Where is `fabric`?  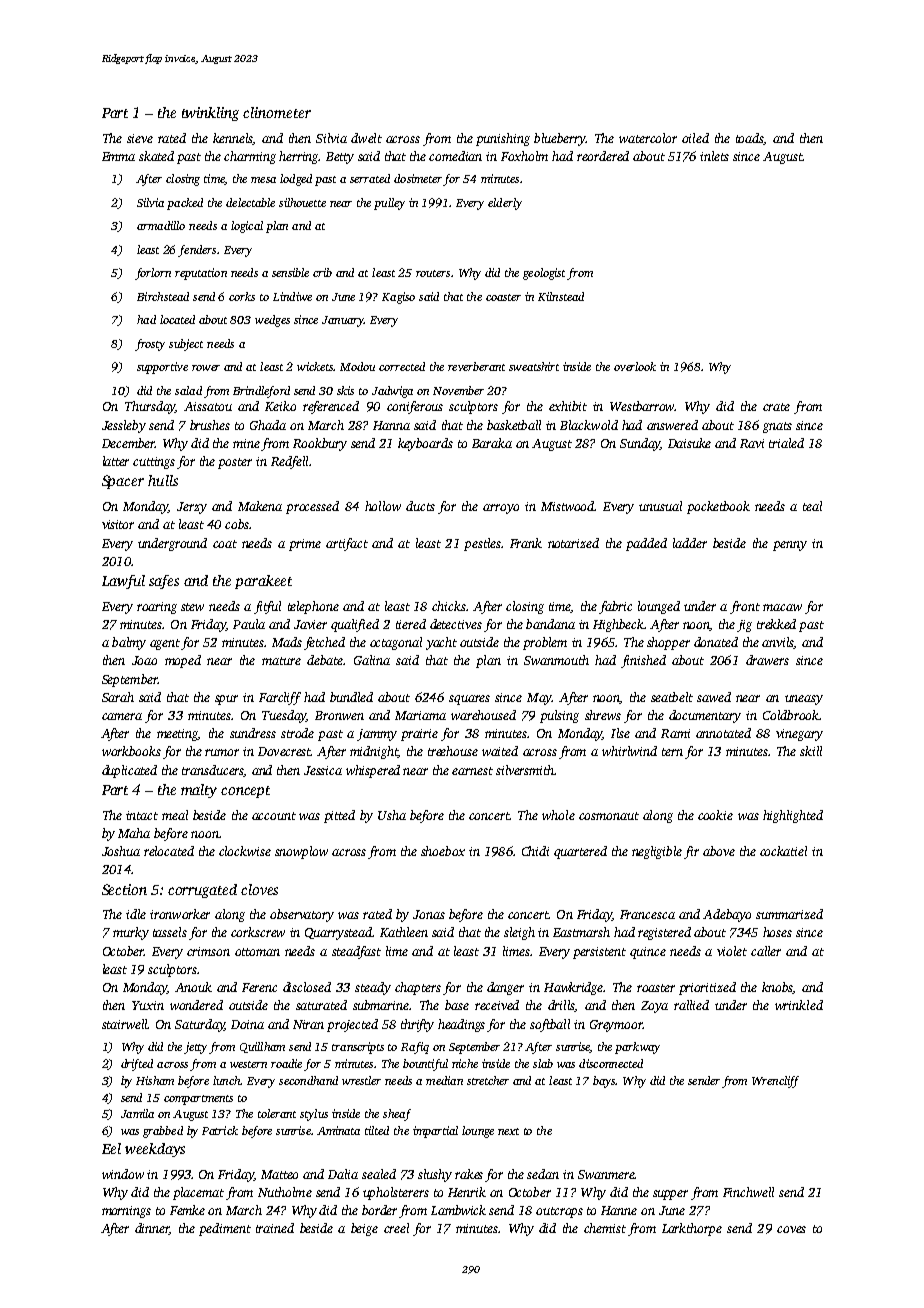
fabric is located at coordinates (615, 607).
